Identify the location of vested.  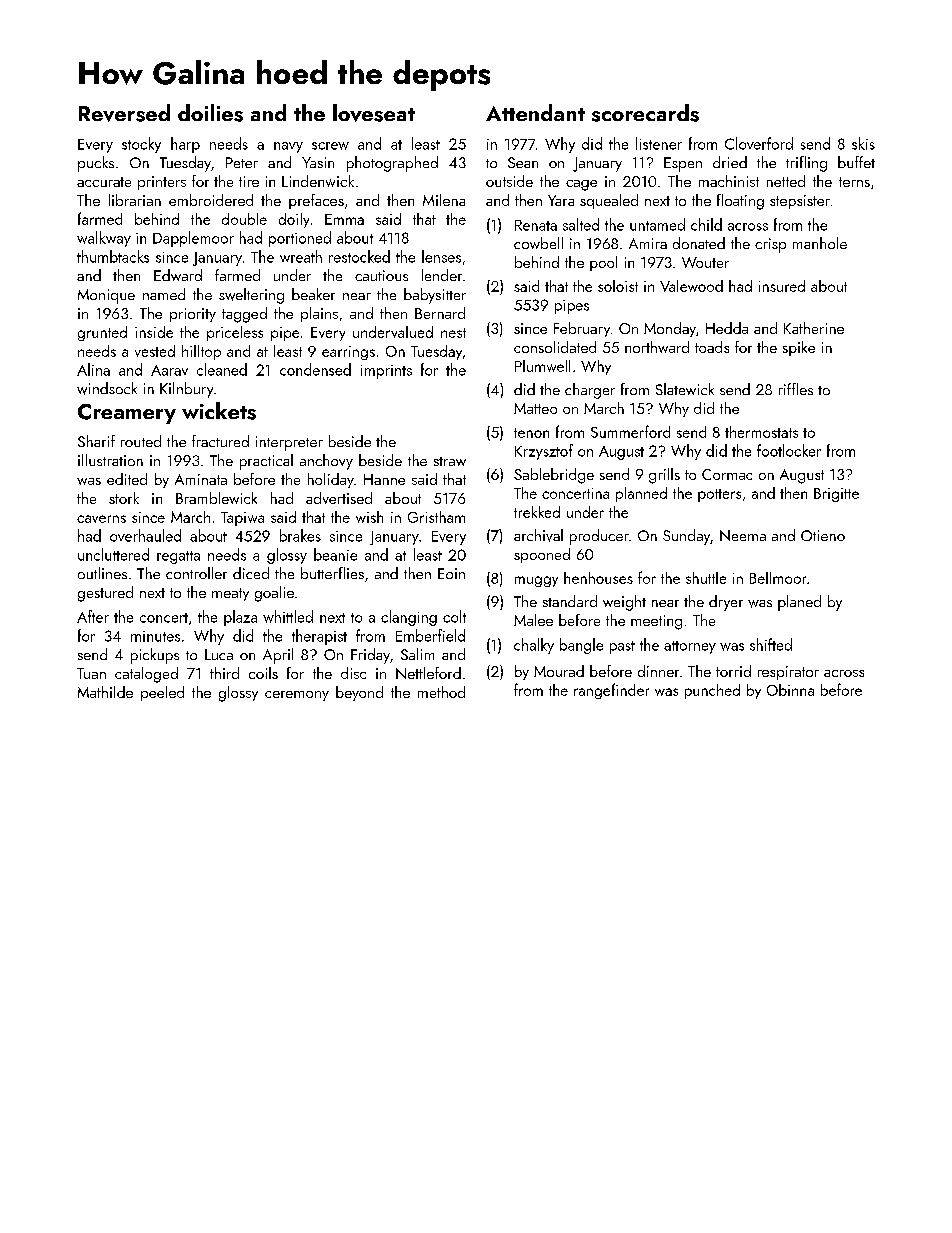
(155, 351).
